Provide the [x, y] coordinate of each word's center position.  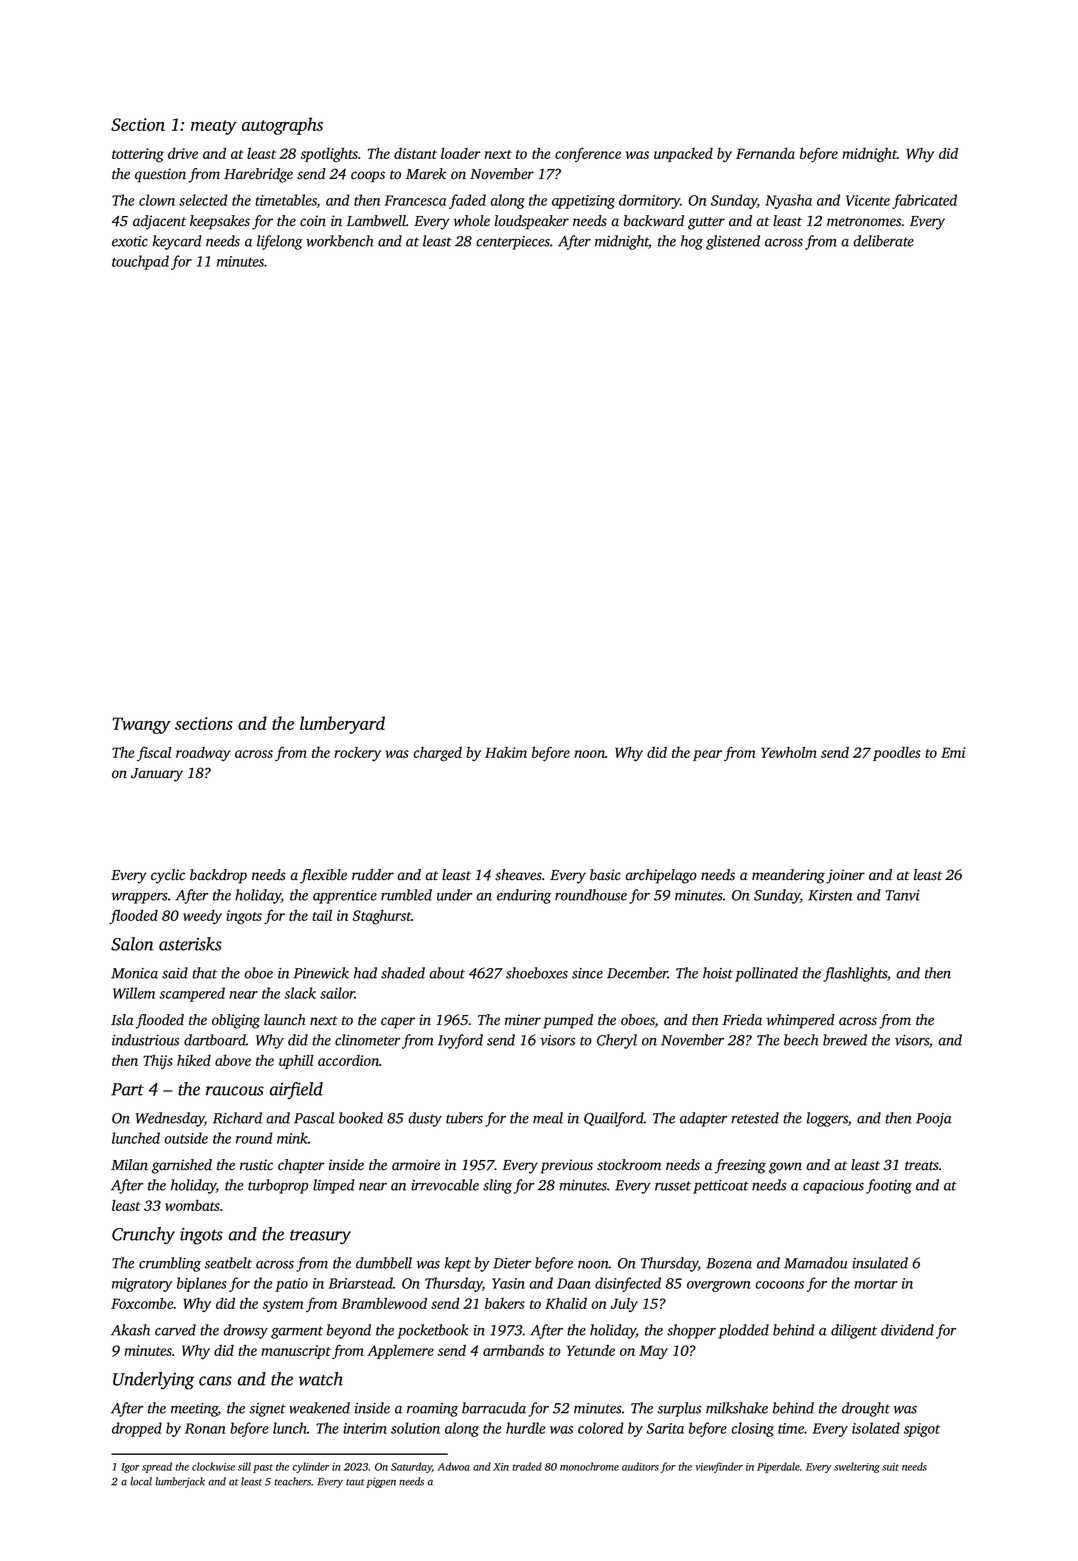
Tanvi [903, 895]
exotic [130, 241]
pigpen [381, 1482]
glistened [733, 242]
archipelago [661, 876]
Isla [122, 1020]
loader [461, 153]
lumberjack [180, 1482]
